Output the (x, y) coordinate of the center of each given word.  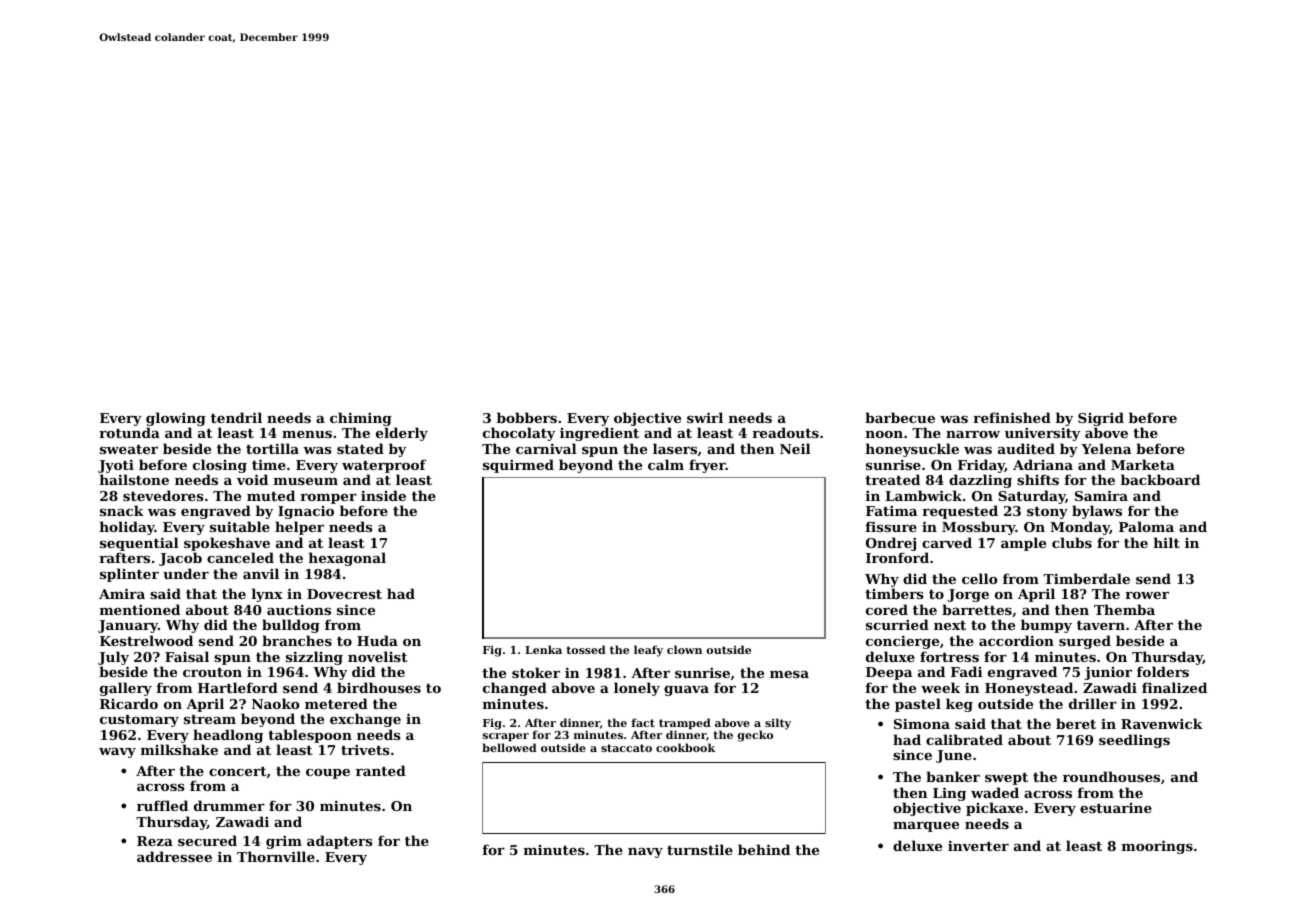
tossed (586, 649)
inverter (978, 845)
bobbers (527, 417)
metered (336, 703)
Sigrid (1101, 419)
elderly (402, 434)
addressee (174, 856)
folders (1163, 671)
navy (645, 853)
